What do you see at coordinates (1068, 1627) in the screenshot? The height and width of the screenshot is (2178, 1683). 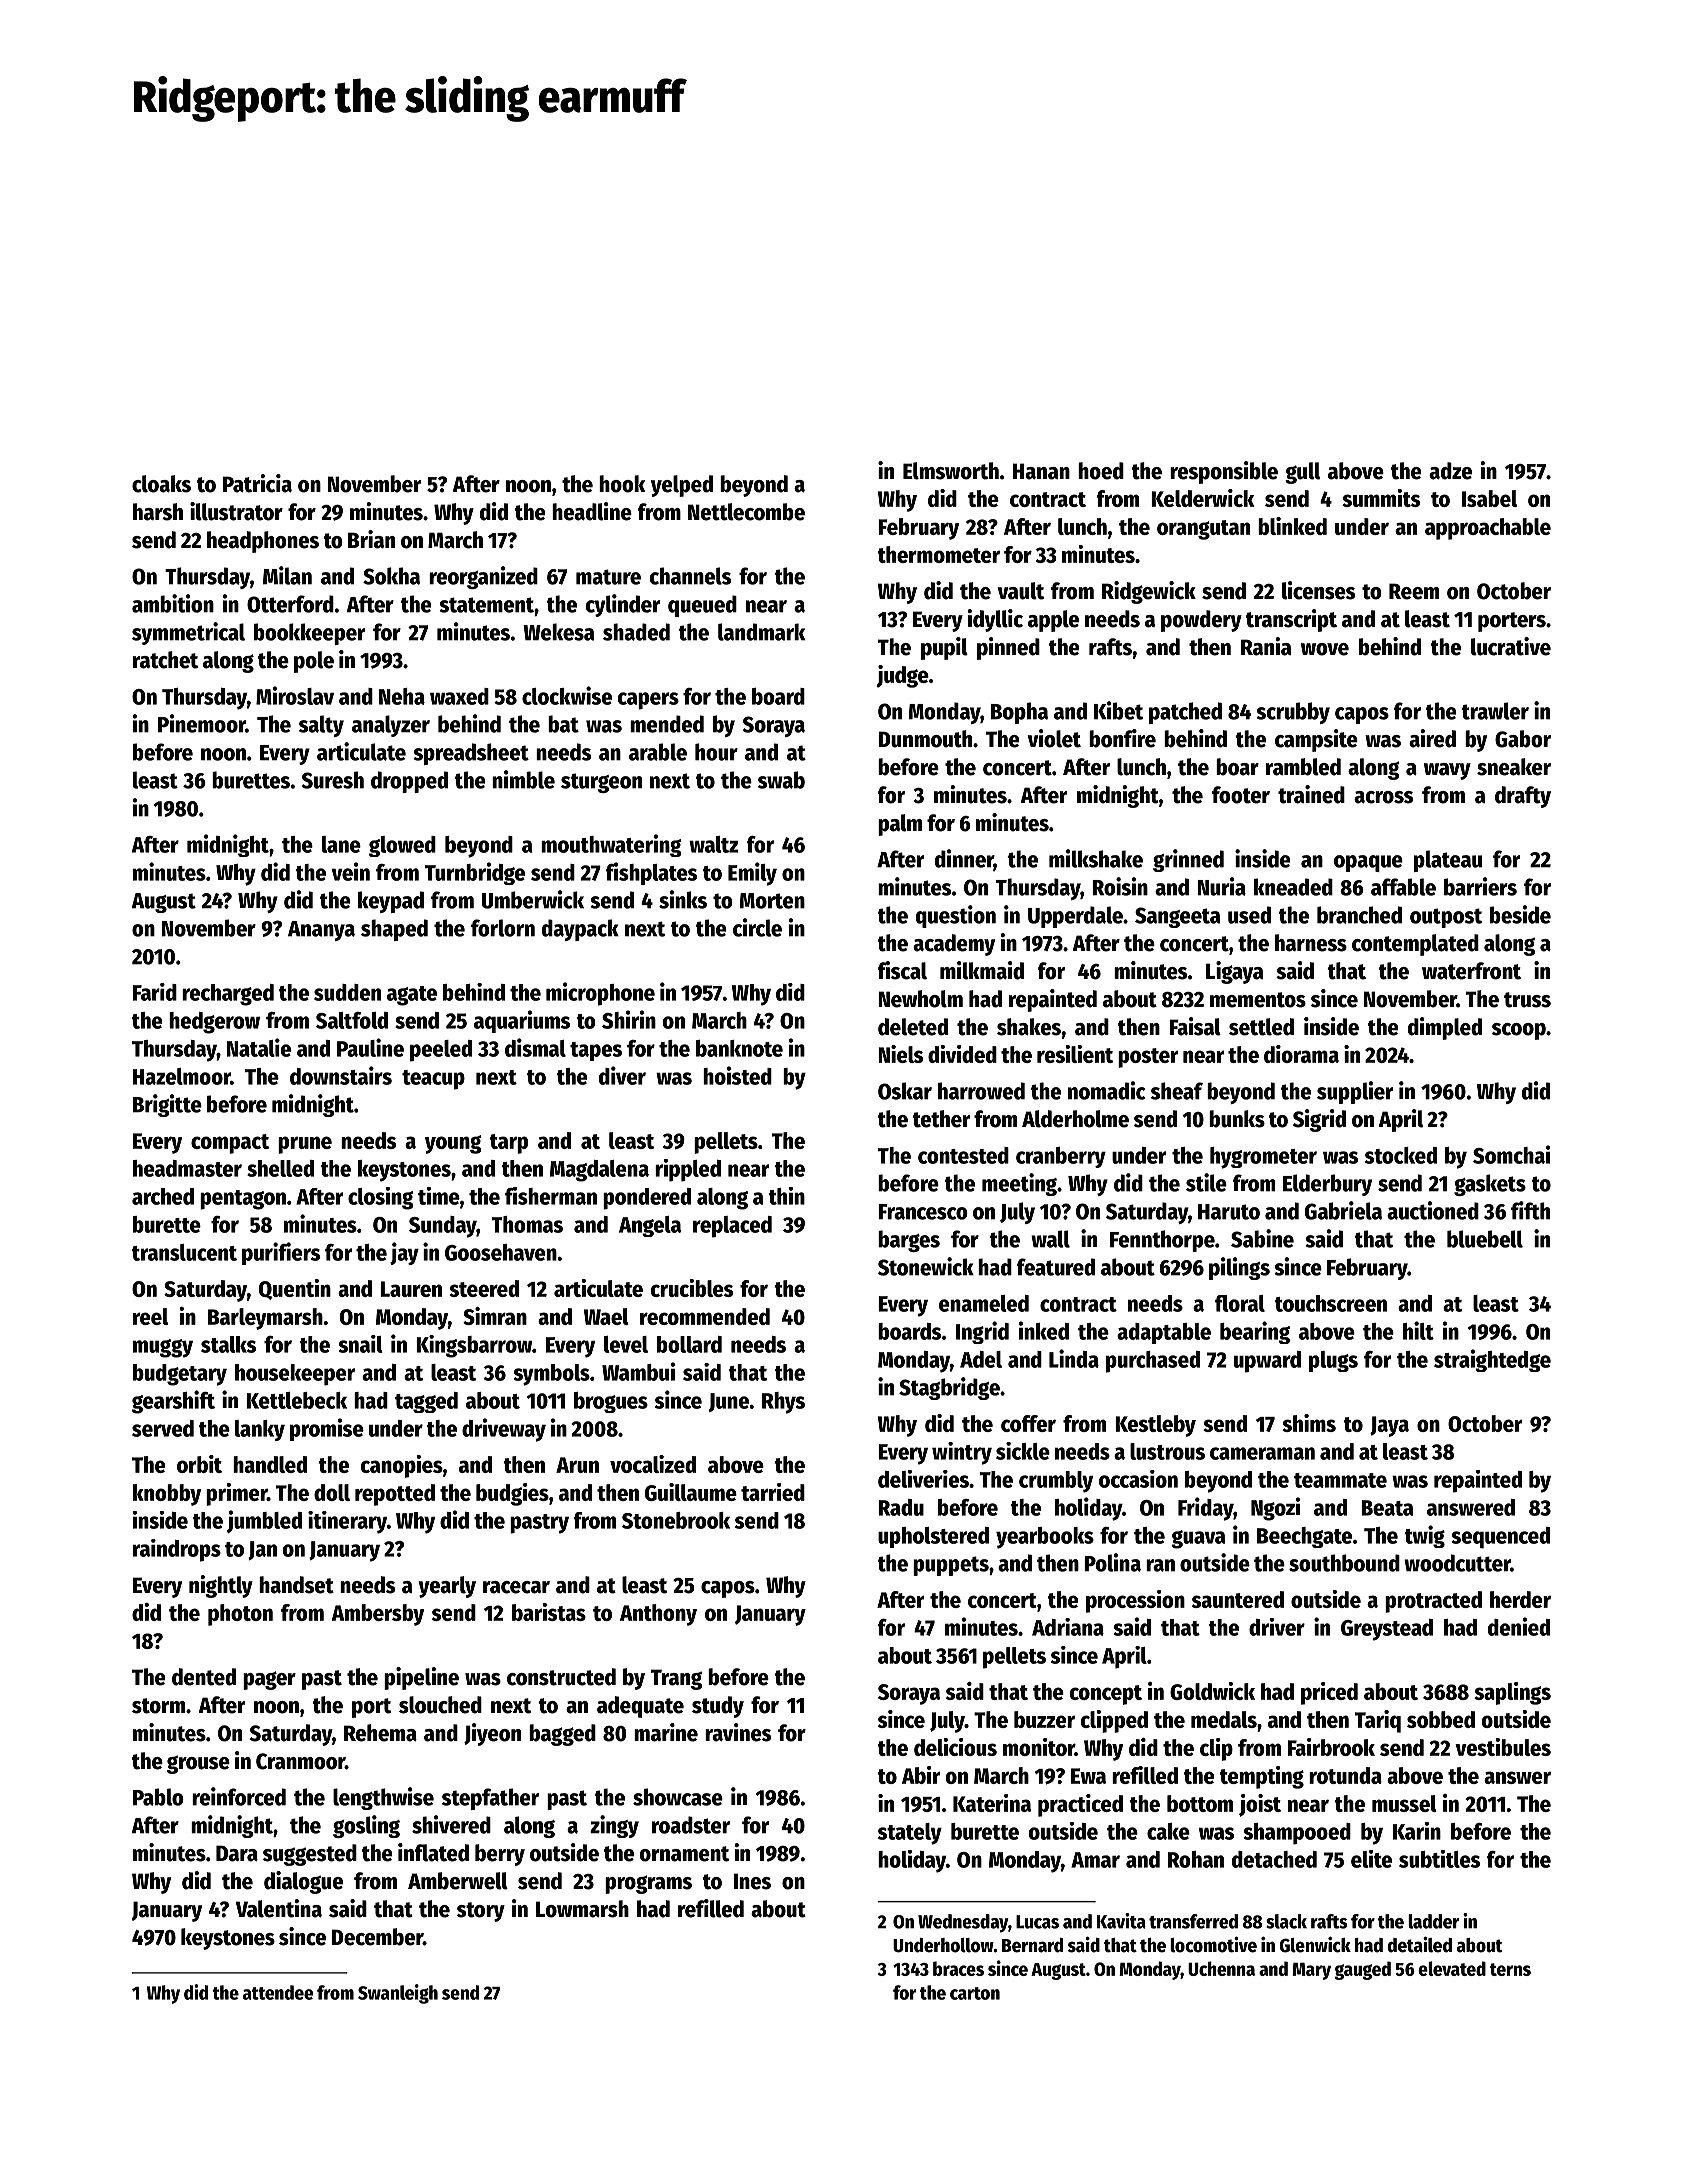 I see `Adriana` at bounding box center [1068, 1627].
